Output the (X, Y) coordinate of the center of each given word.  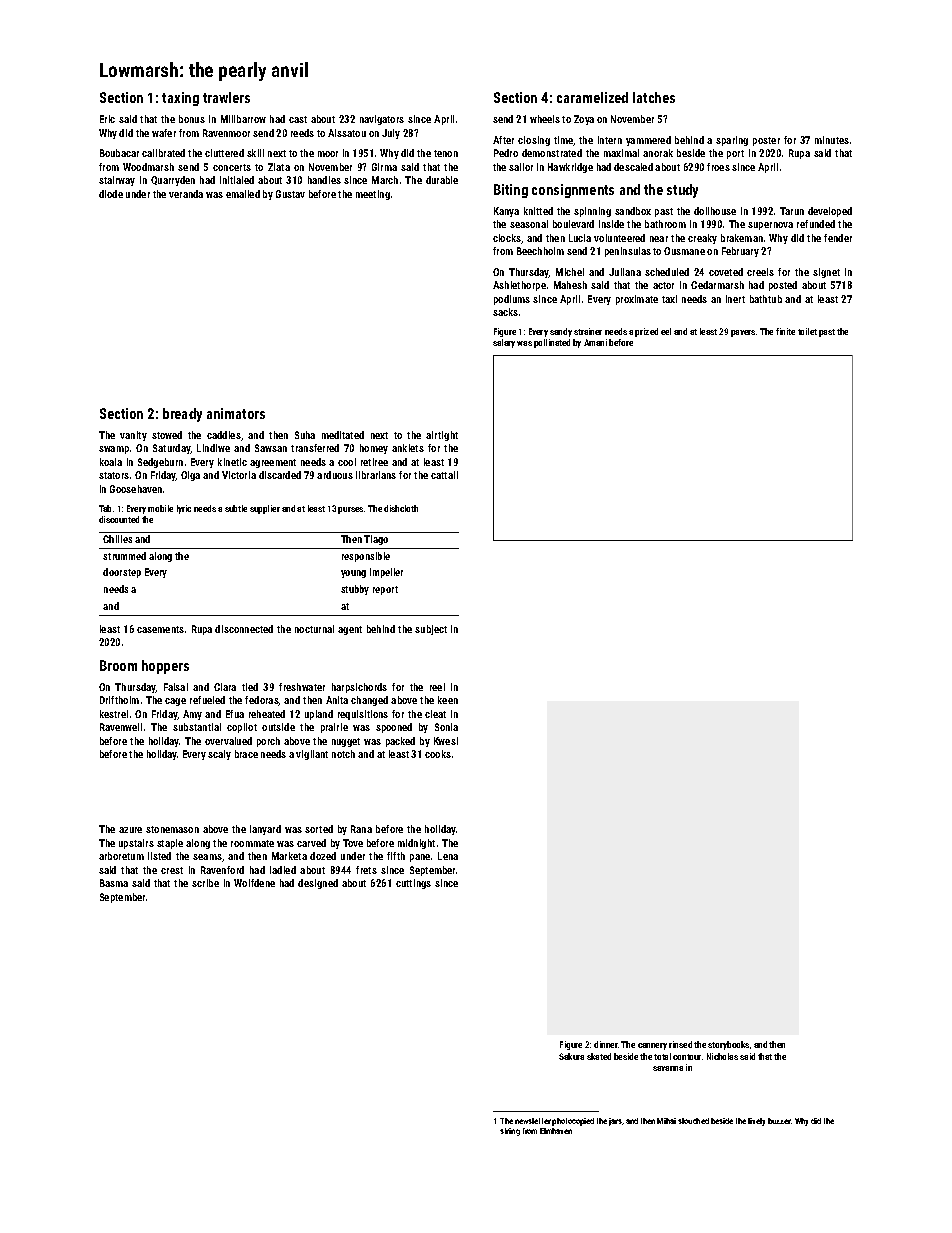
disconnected (244, 629)
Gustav (290, 194)
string (510, 1132)
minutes (832, 140)
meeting (373, 195)
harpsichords (359, 688)
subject (431, 630)
